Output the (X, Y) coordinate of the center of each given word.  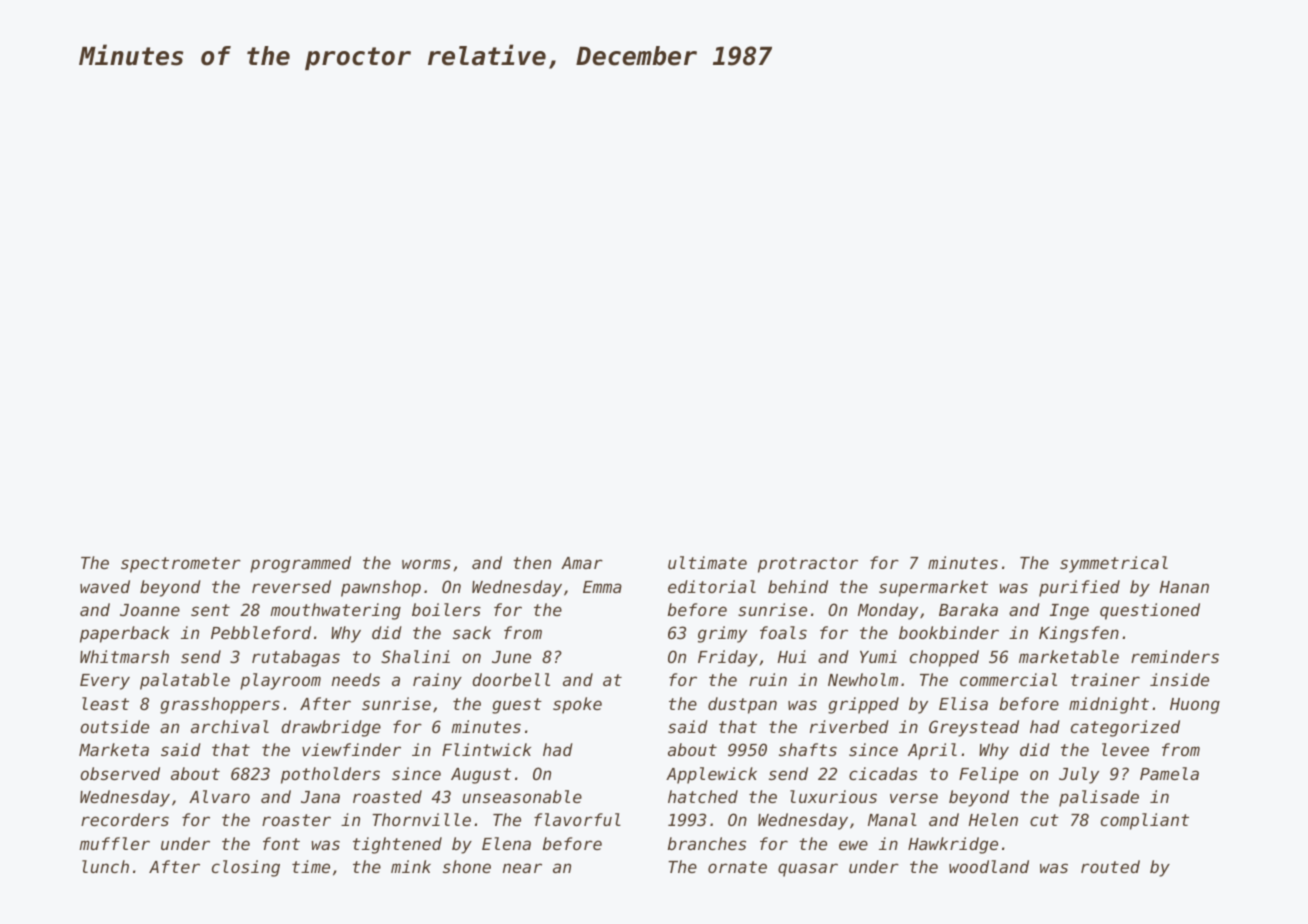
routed (1110, 866)
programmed (300, 564)
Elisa (963, 703)
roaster (296, 820)
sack (472, 632)
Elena (506, 843)
